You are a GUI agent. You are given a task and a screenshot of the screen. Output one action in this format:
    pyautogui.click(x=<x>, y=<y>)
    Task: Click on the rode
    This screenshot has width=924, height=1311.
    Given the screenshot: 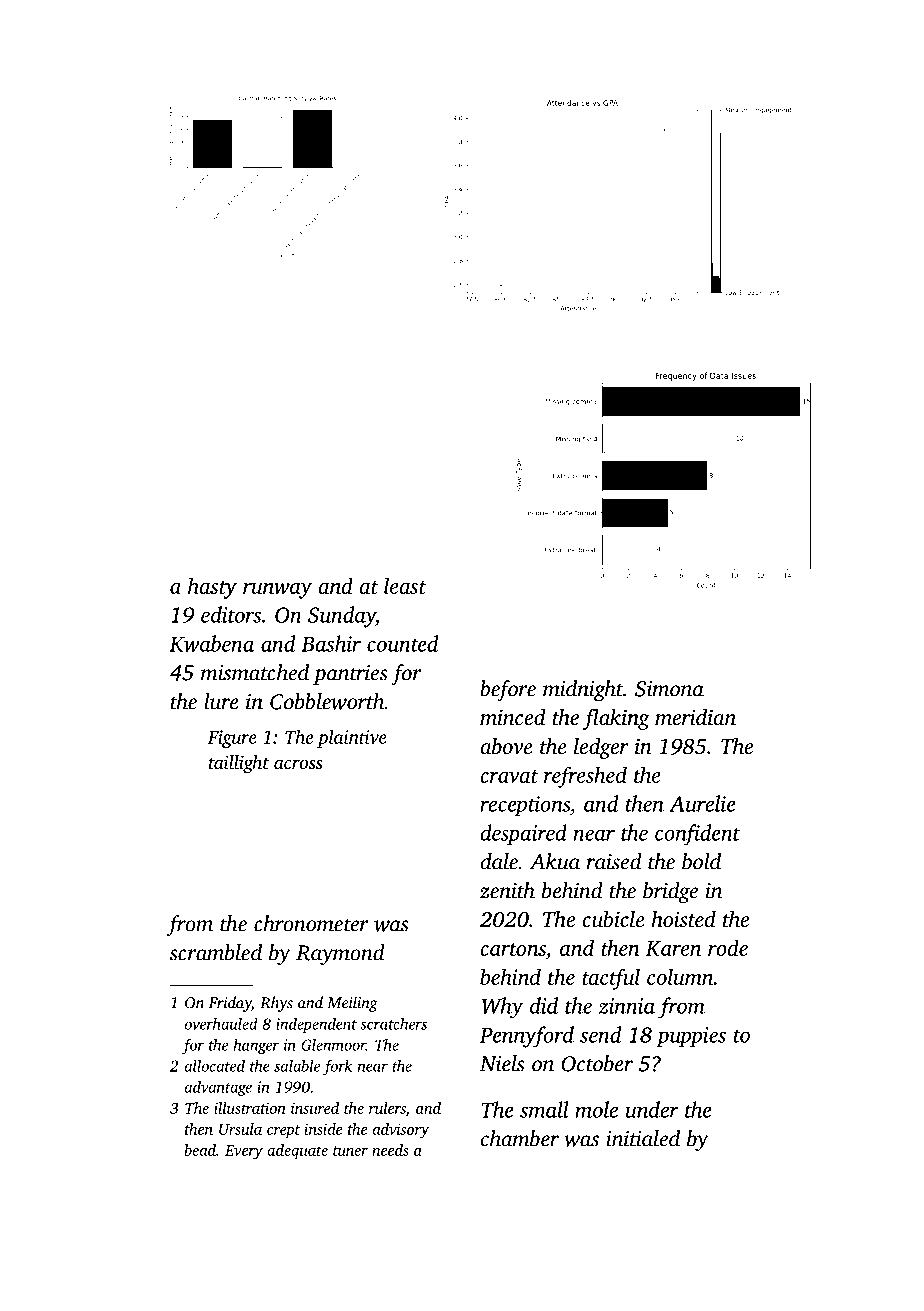 What is the action you would take?
    pyautogui.click(x=728, y=947)
